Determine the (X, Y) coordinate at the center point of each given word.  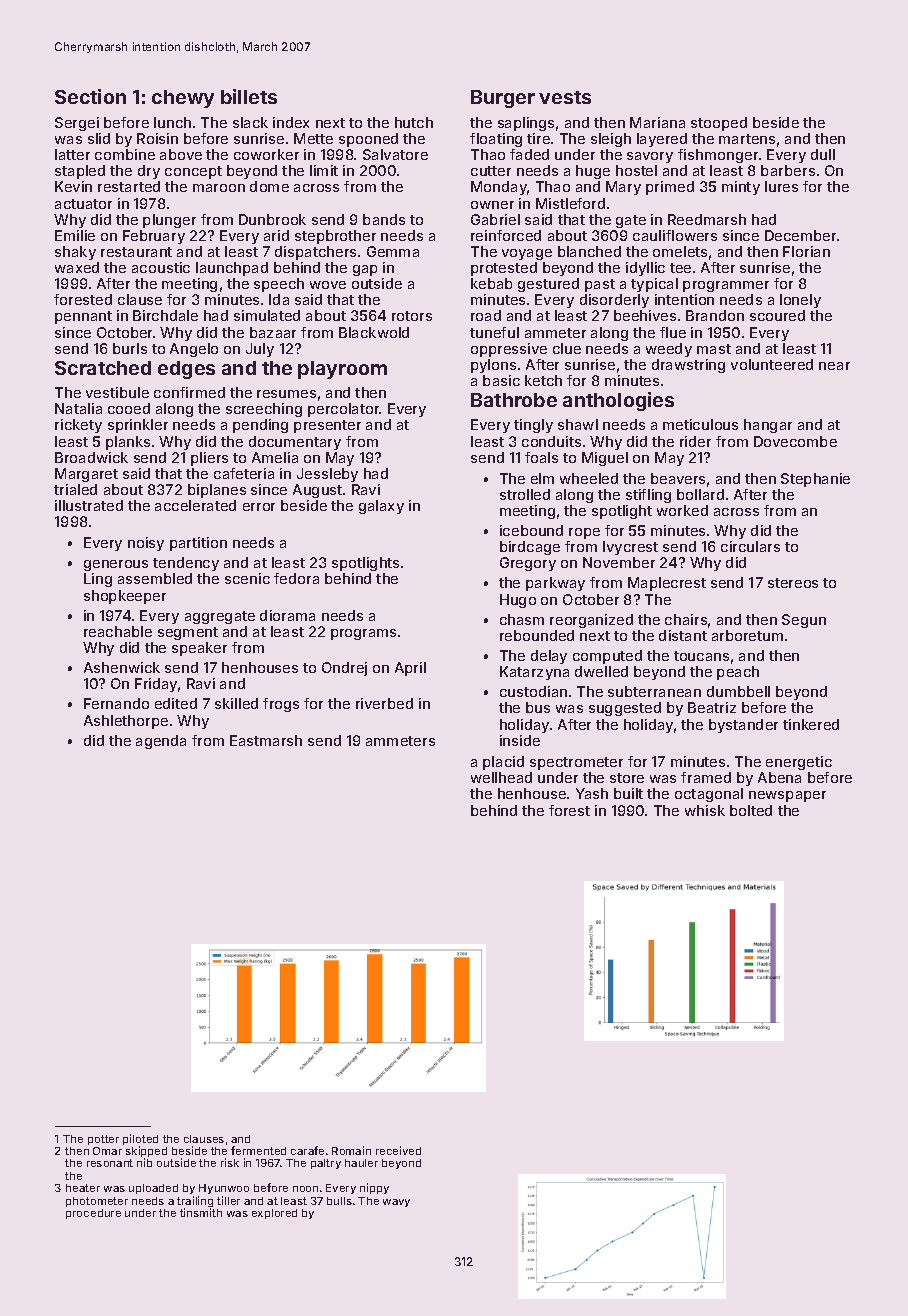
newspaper (787, 796)
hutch (414, 122)
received (398, 1150)
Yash (592, 793)
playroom (342, 370)
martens (747, 139)
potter (103, 1140)
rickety (78, 426)
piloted (140, 1139)
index (291, 122)
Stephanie (815, 480)
